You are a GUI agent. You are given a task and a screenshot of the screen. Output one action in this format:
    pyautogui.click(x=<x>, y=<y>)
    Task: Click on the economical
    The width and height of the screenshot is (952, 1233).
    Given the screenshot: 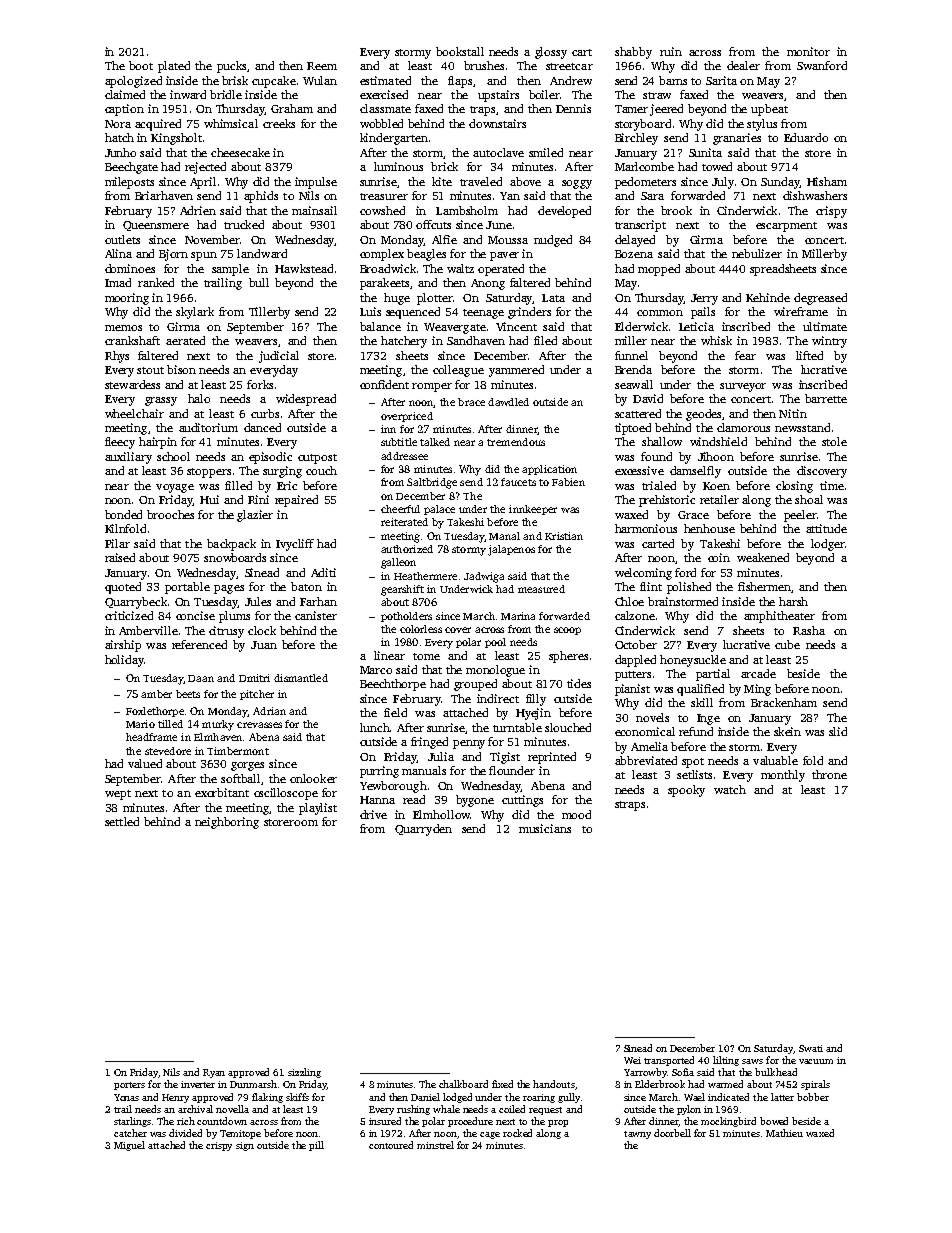 What is the action you would take?
    pyautogui.click(x=645, y=731)
